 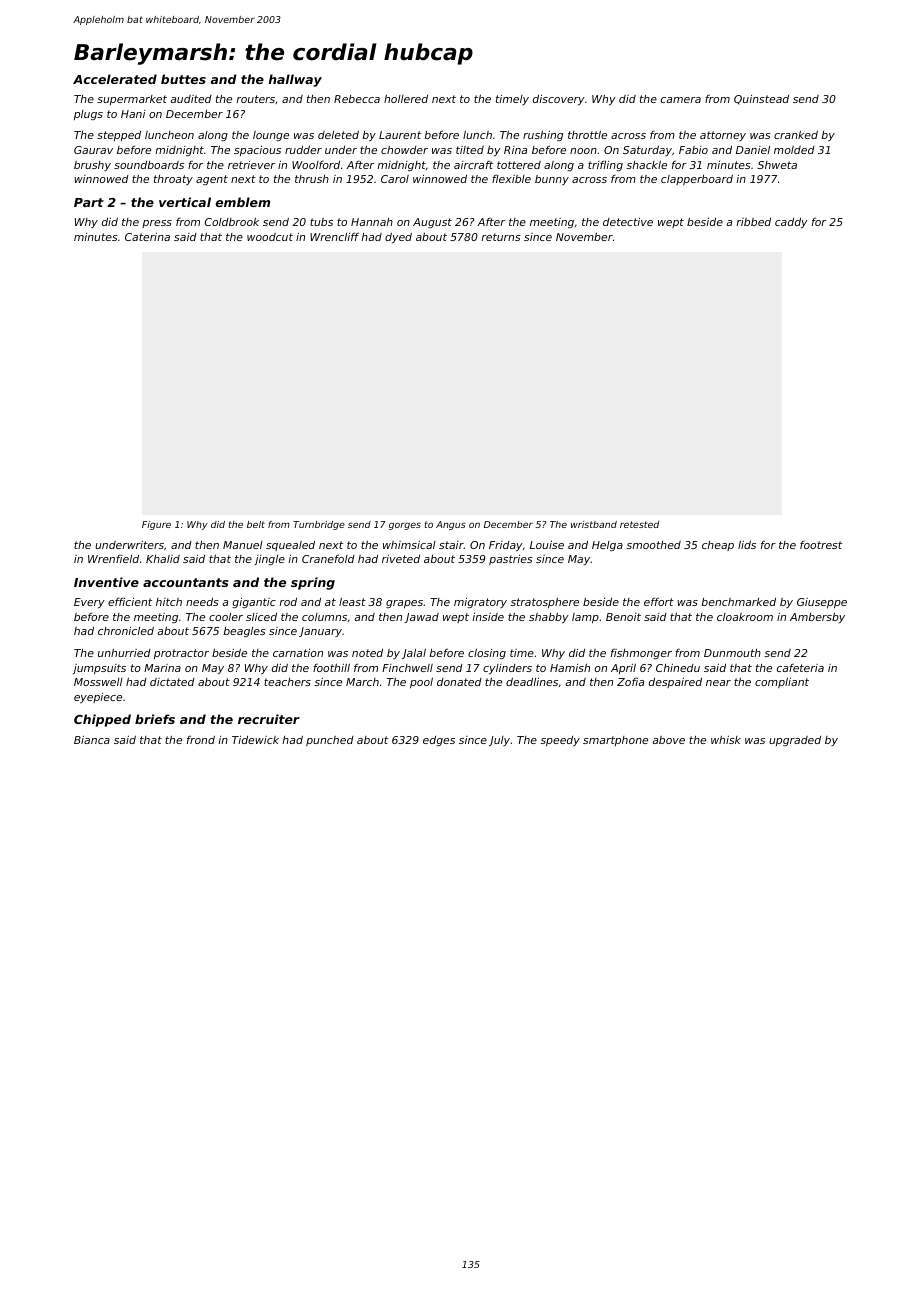 I want to click on cheap, so click(x=718, y=546).
